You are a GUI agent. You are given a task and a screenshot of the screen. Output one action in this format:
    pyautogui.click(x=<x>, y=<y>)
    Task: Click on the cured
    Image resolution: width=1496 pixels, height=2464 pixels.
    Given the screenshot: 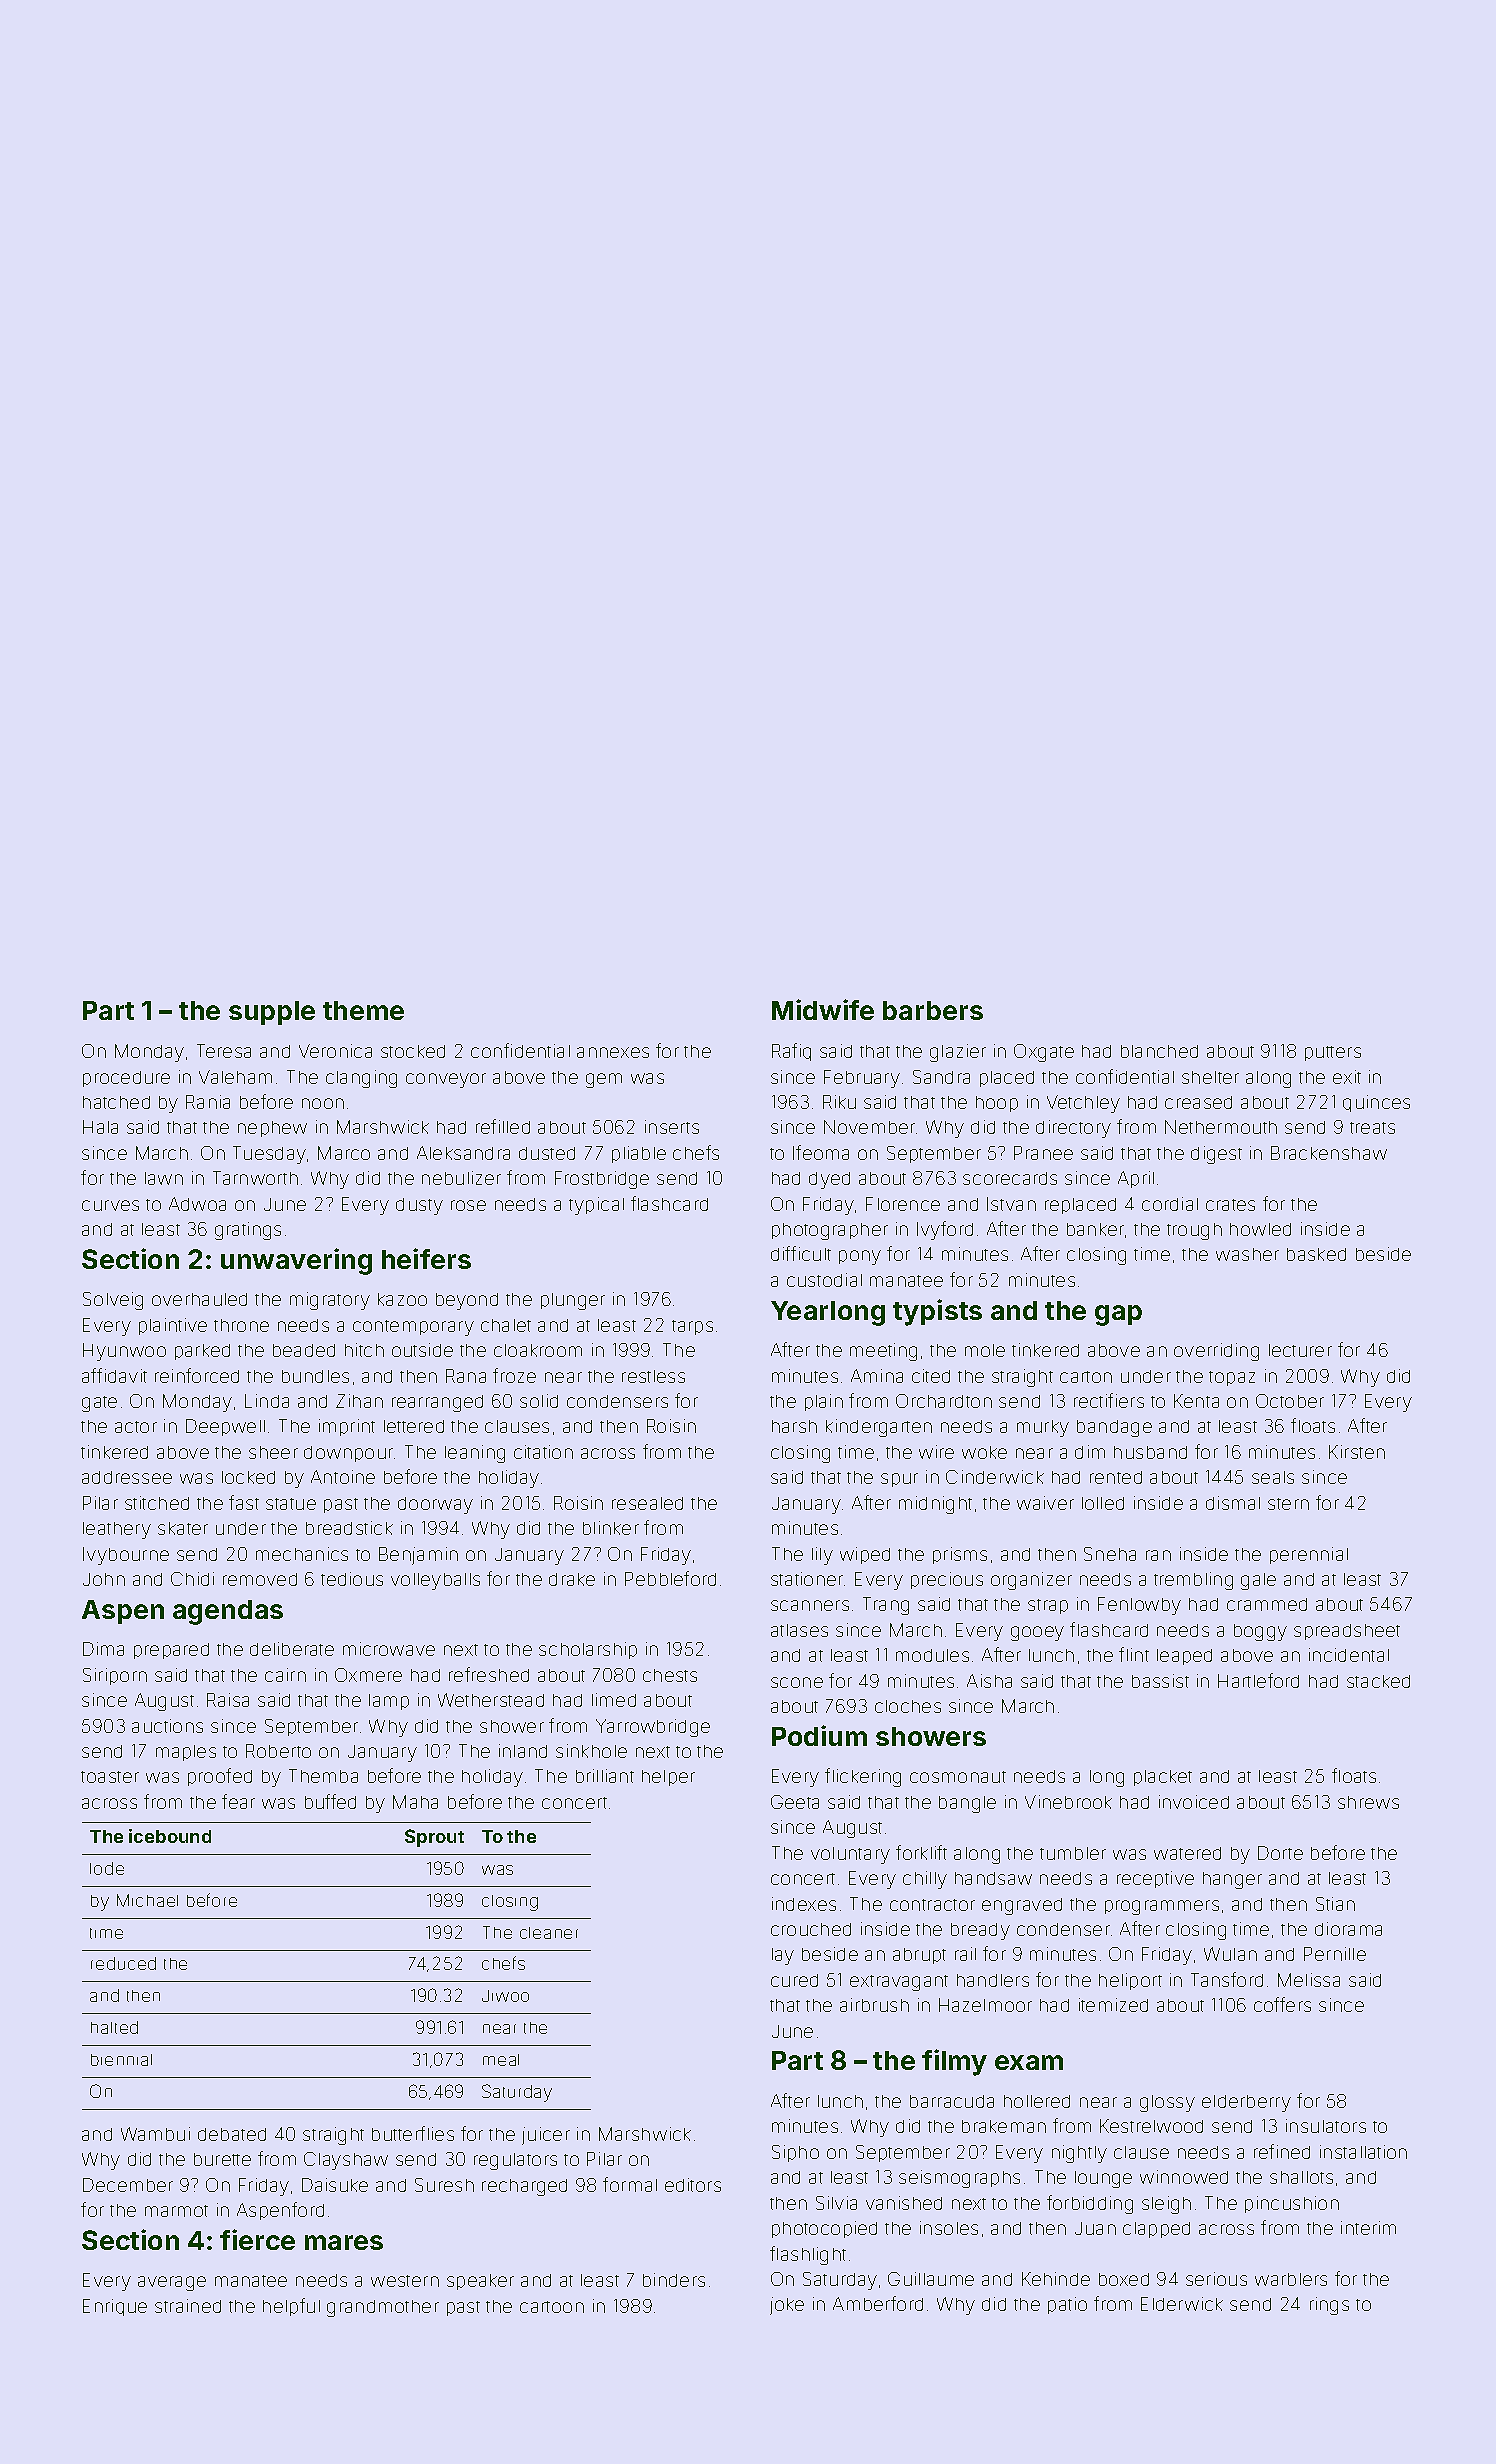 What is the action you would take?
    pyautogui.click(x=794, y=1980)
